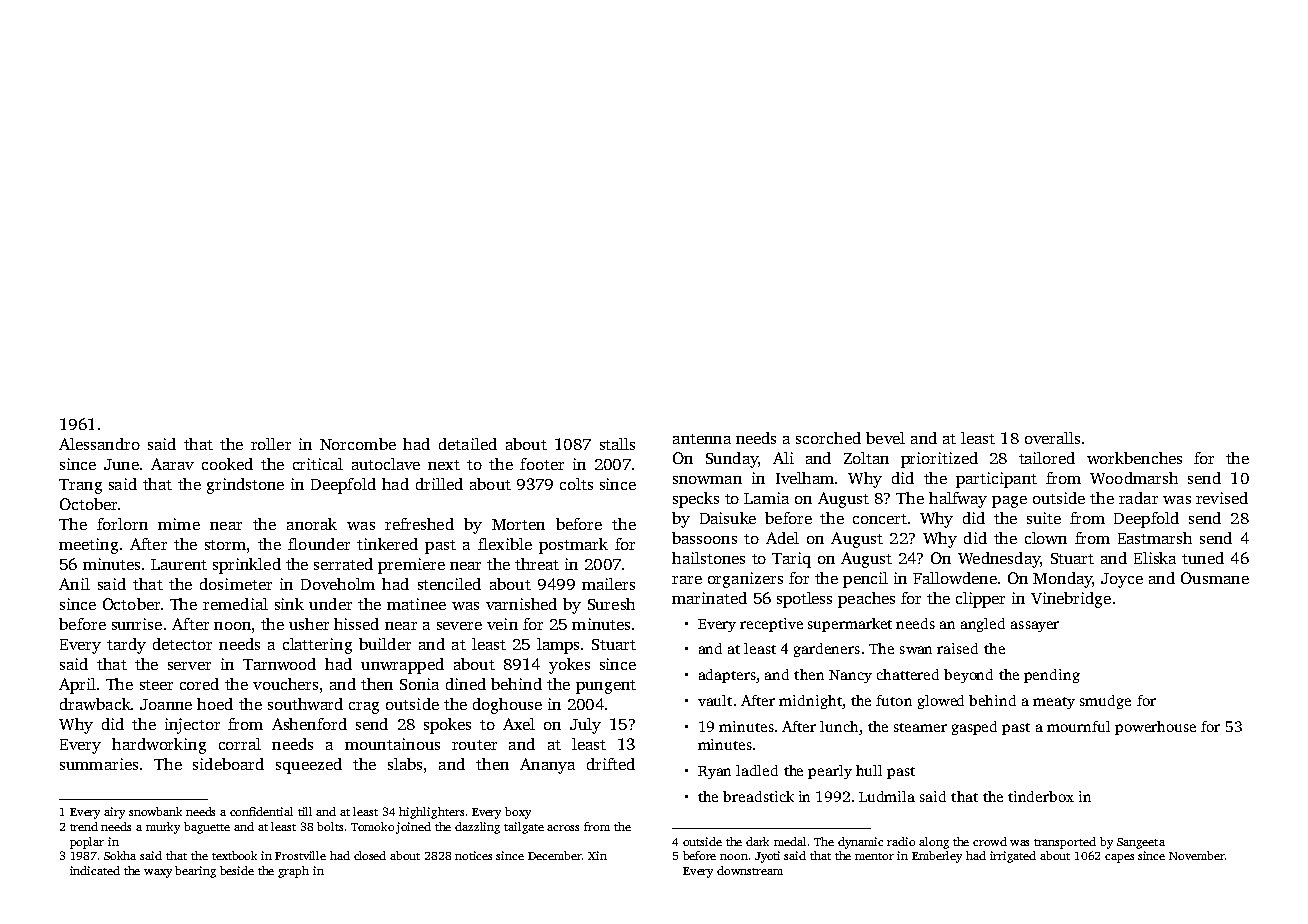 Image resolution: width=1308 pixels, height=924 pixels. I want to click on Alessandro, so click(99, 444).
